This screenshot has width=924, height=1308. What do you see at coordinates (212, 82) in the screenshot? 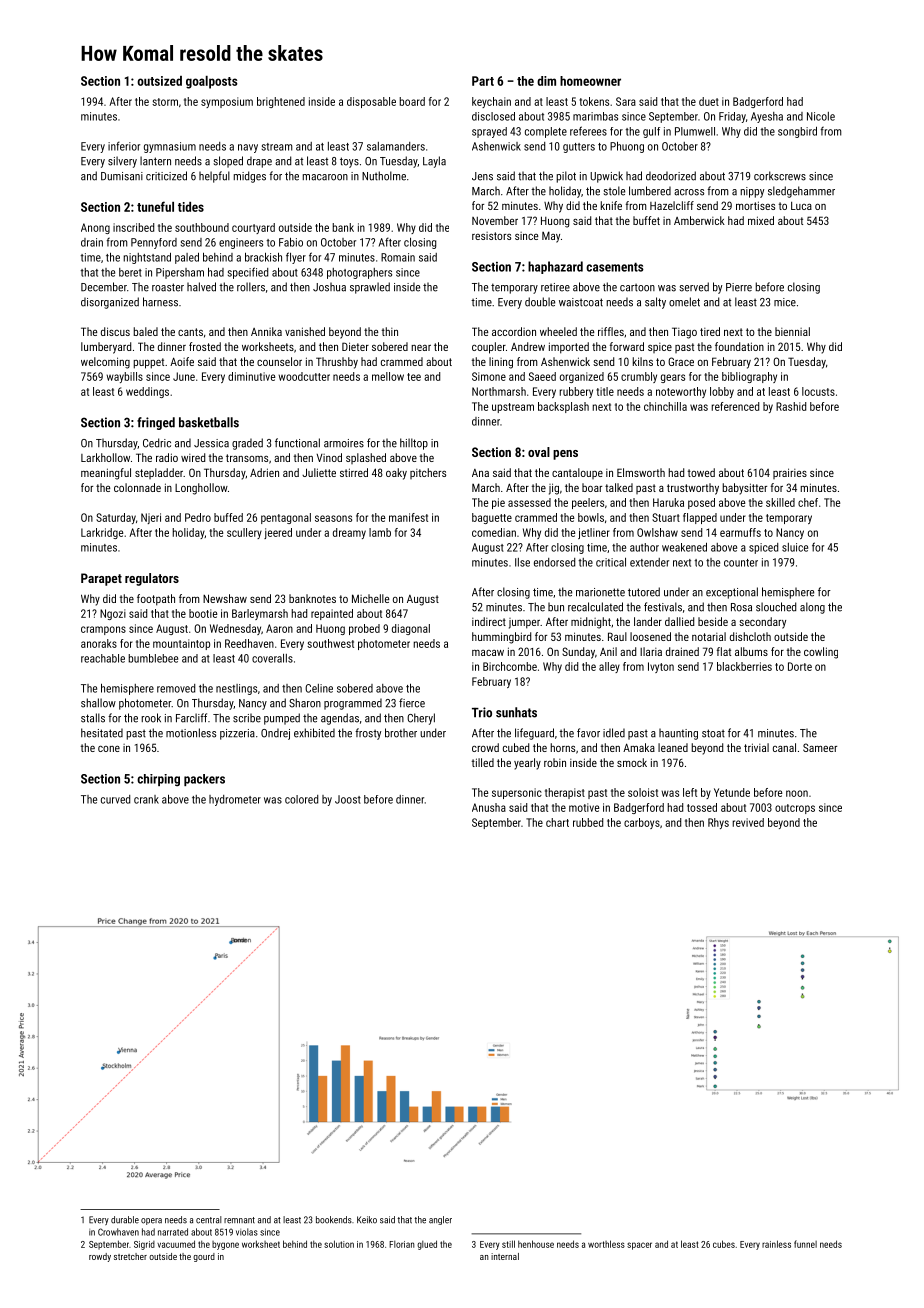
I see `goalposts` at bounding box center [212, 82].
